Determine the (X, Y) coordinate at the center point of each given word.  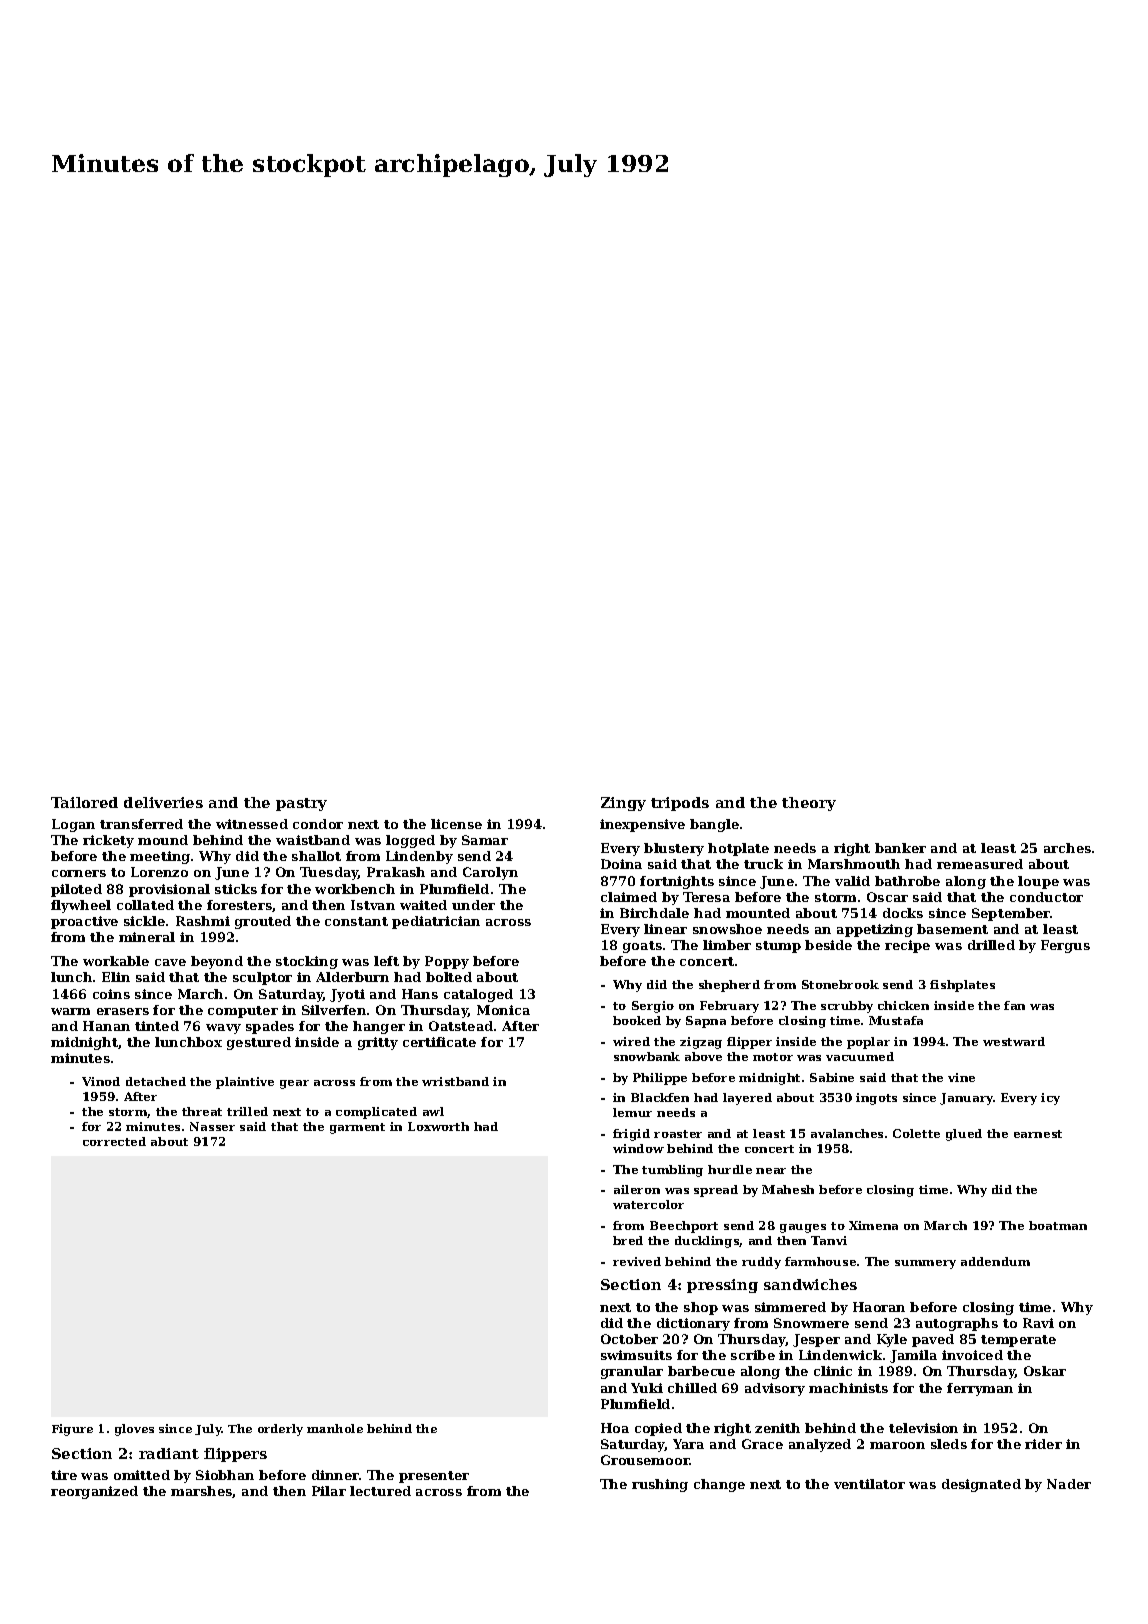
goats (642, 947)
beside (828, 945)
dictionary (693, 1324)
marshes (202, 1492)
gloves (134, 1430)
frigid (631, 1135)
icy (1050, 1099)
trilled (247, 1111)
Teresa (706, 897)
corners (79, 873)
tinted (157, 1026)
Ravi (1038, 1323)
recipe (907, 946)
